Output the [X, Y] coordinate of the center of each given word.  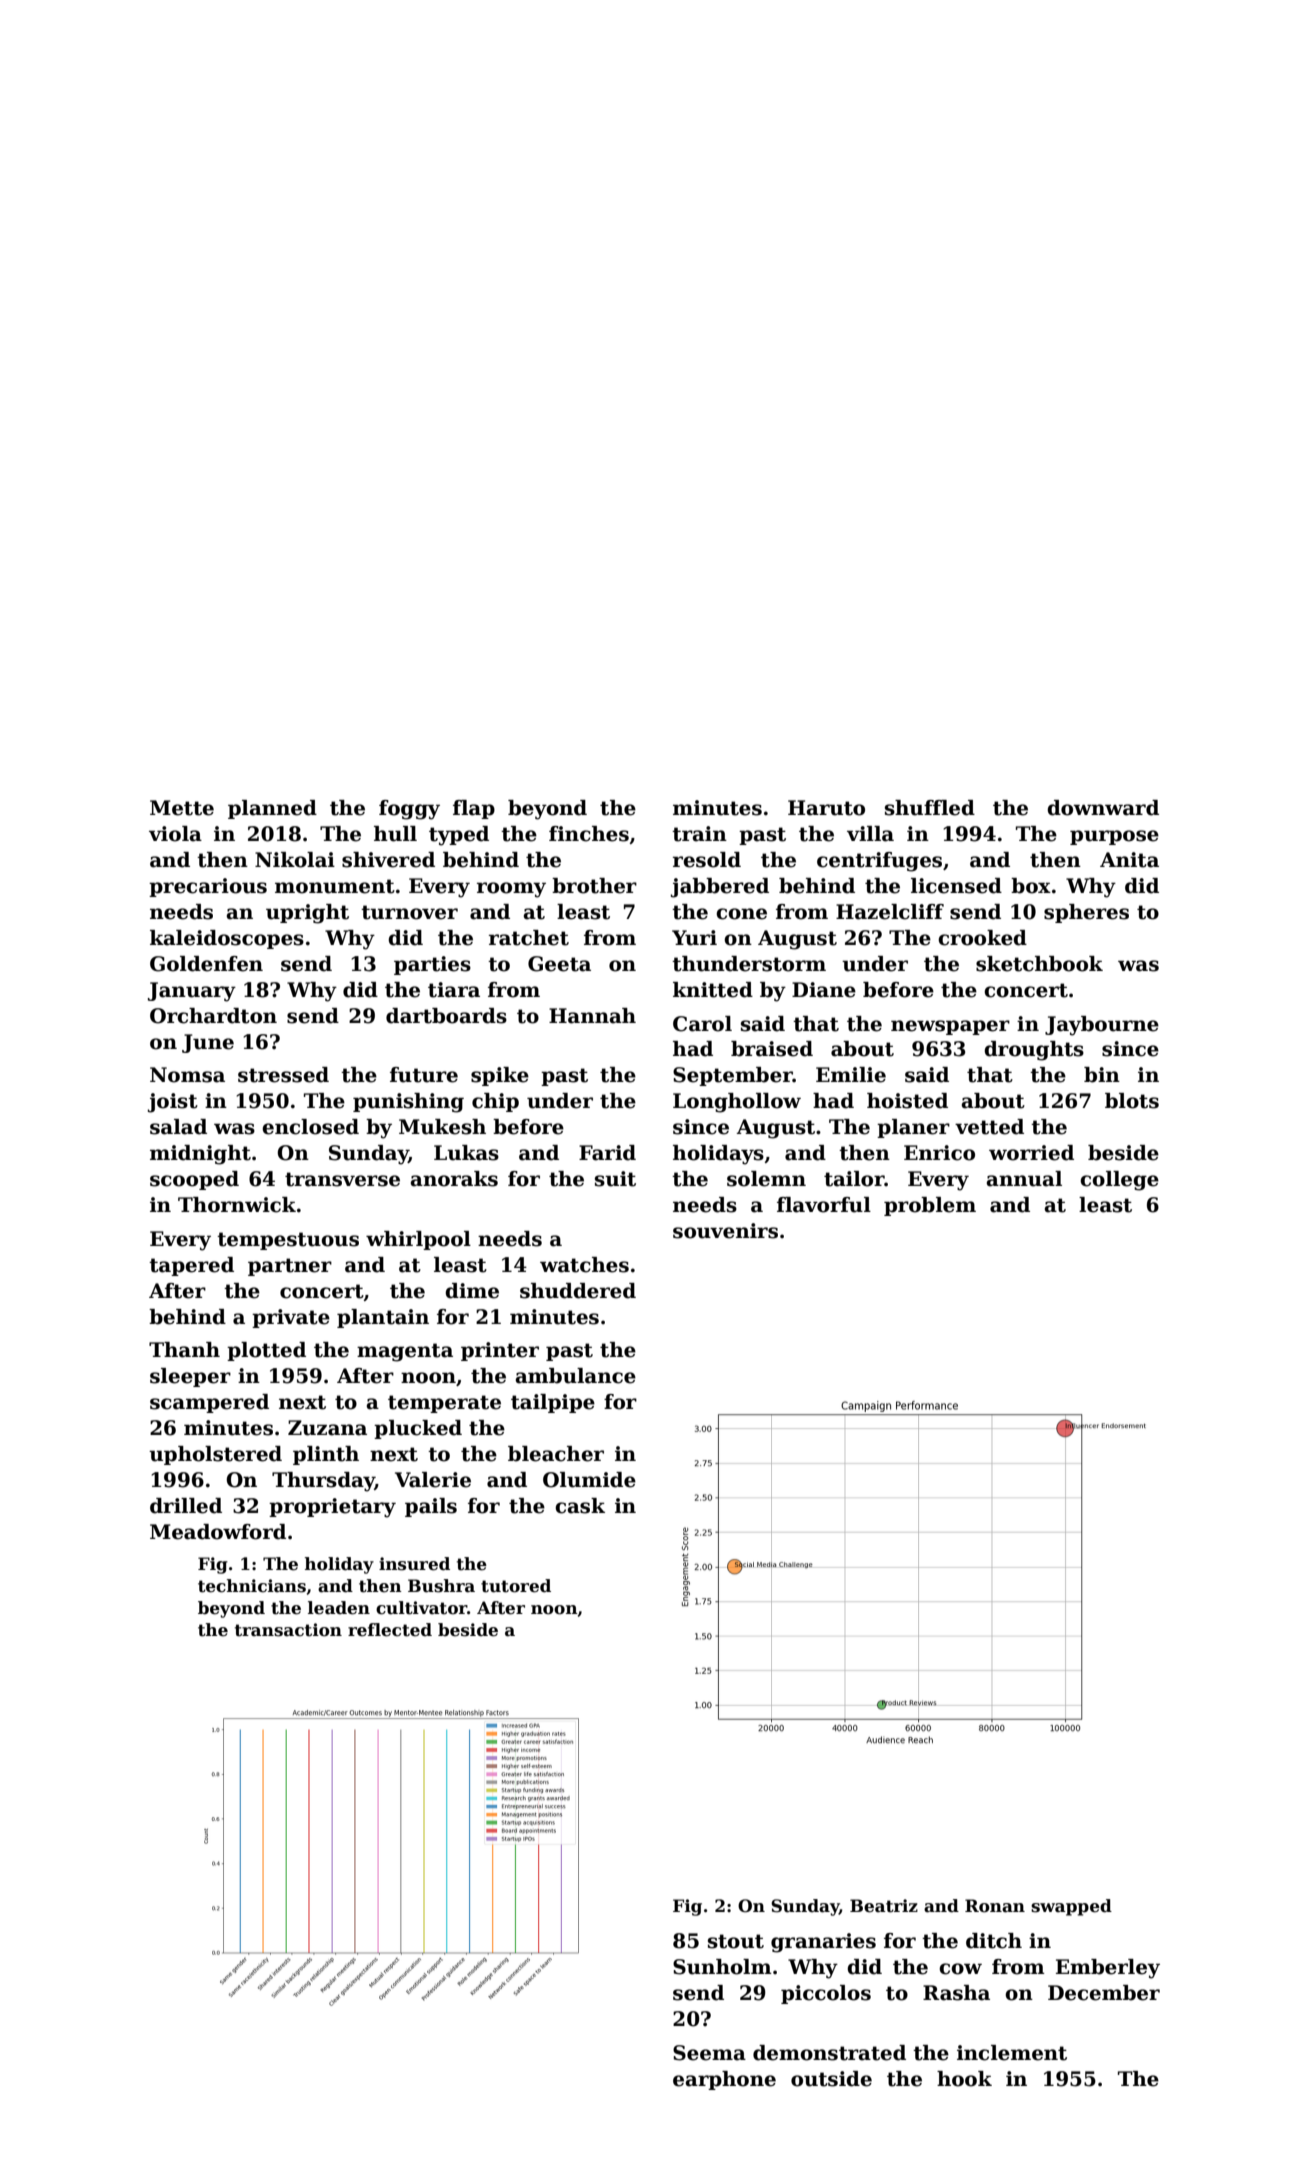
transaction [288, 1630]
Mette [182, 808]
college [1119, 1181]
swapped [1071, 1907]
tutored [516, 1586]
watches [584, 1265]
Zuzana [327, 1428]
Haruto [826, 808]
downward [1103, 808]
